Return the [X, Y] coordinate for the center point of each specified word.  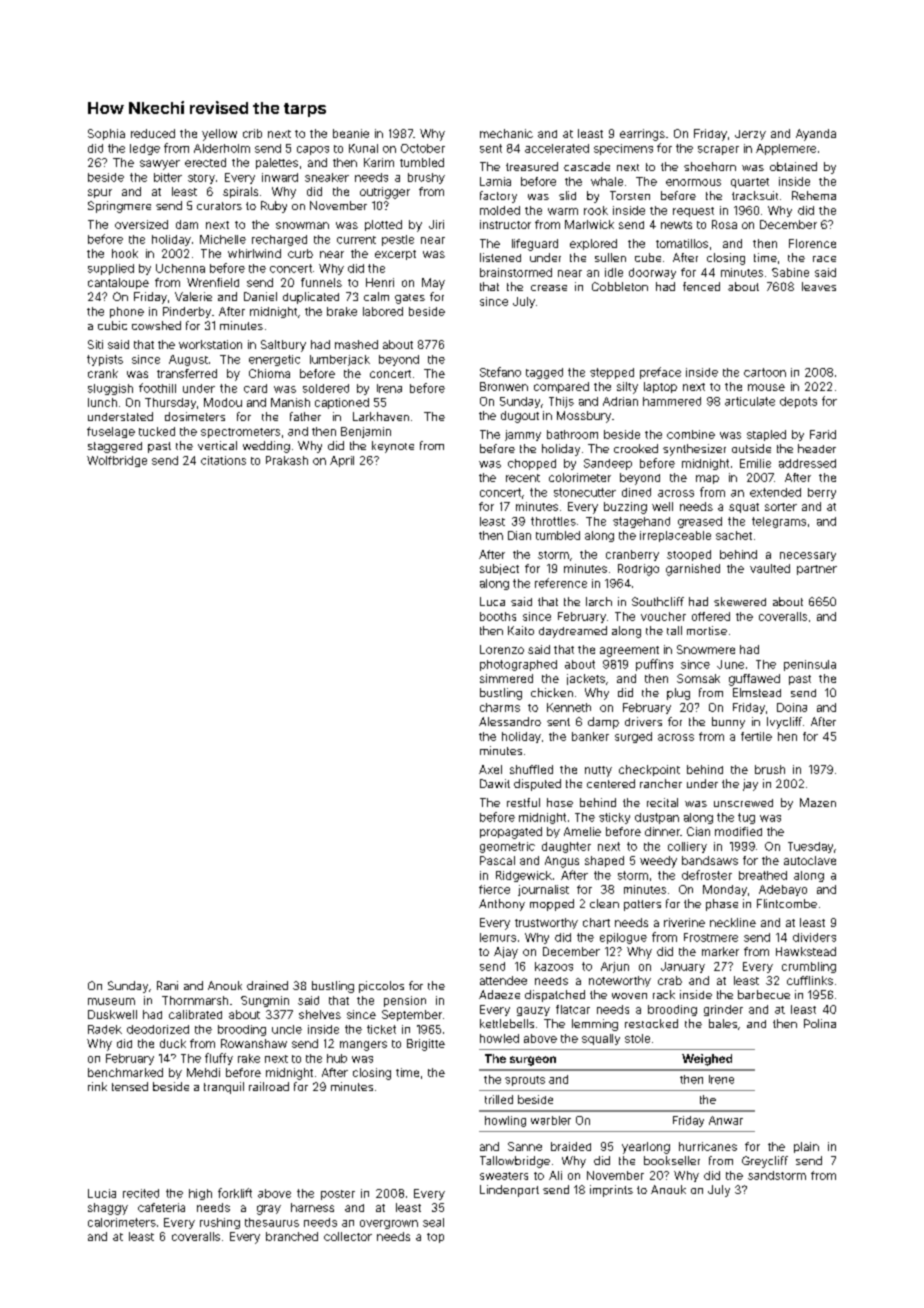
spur [100, 193]
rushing [220, 1223]
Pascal [497, 860]
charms [500, 707]
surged [633, 737]
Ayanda [816, 135]
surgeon [533, 1061]
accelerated [557, 148]
